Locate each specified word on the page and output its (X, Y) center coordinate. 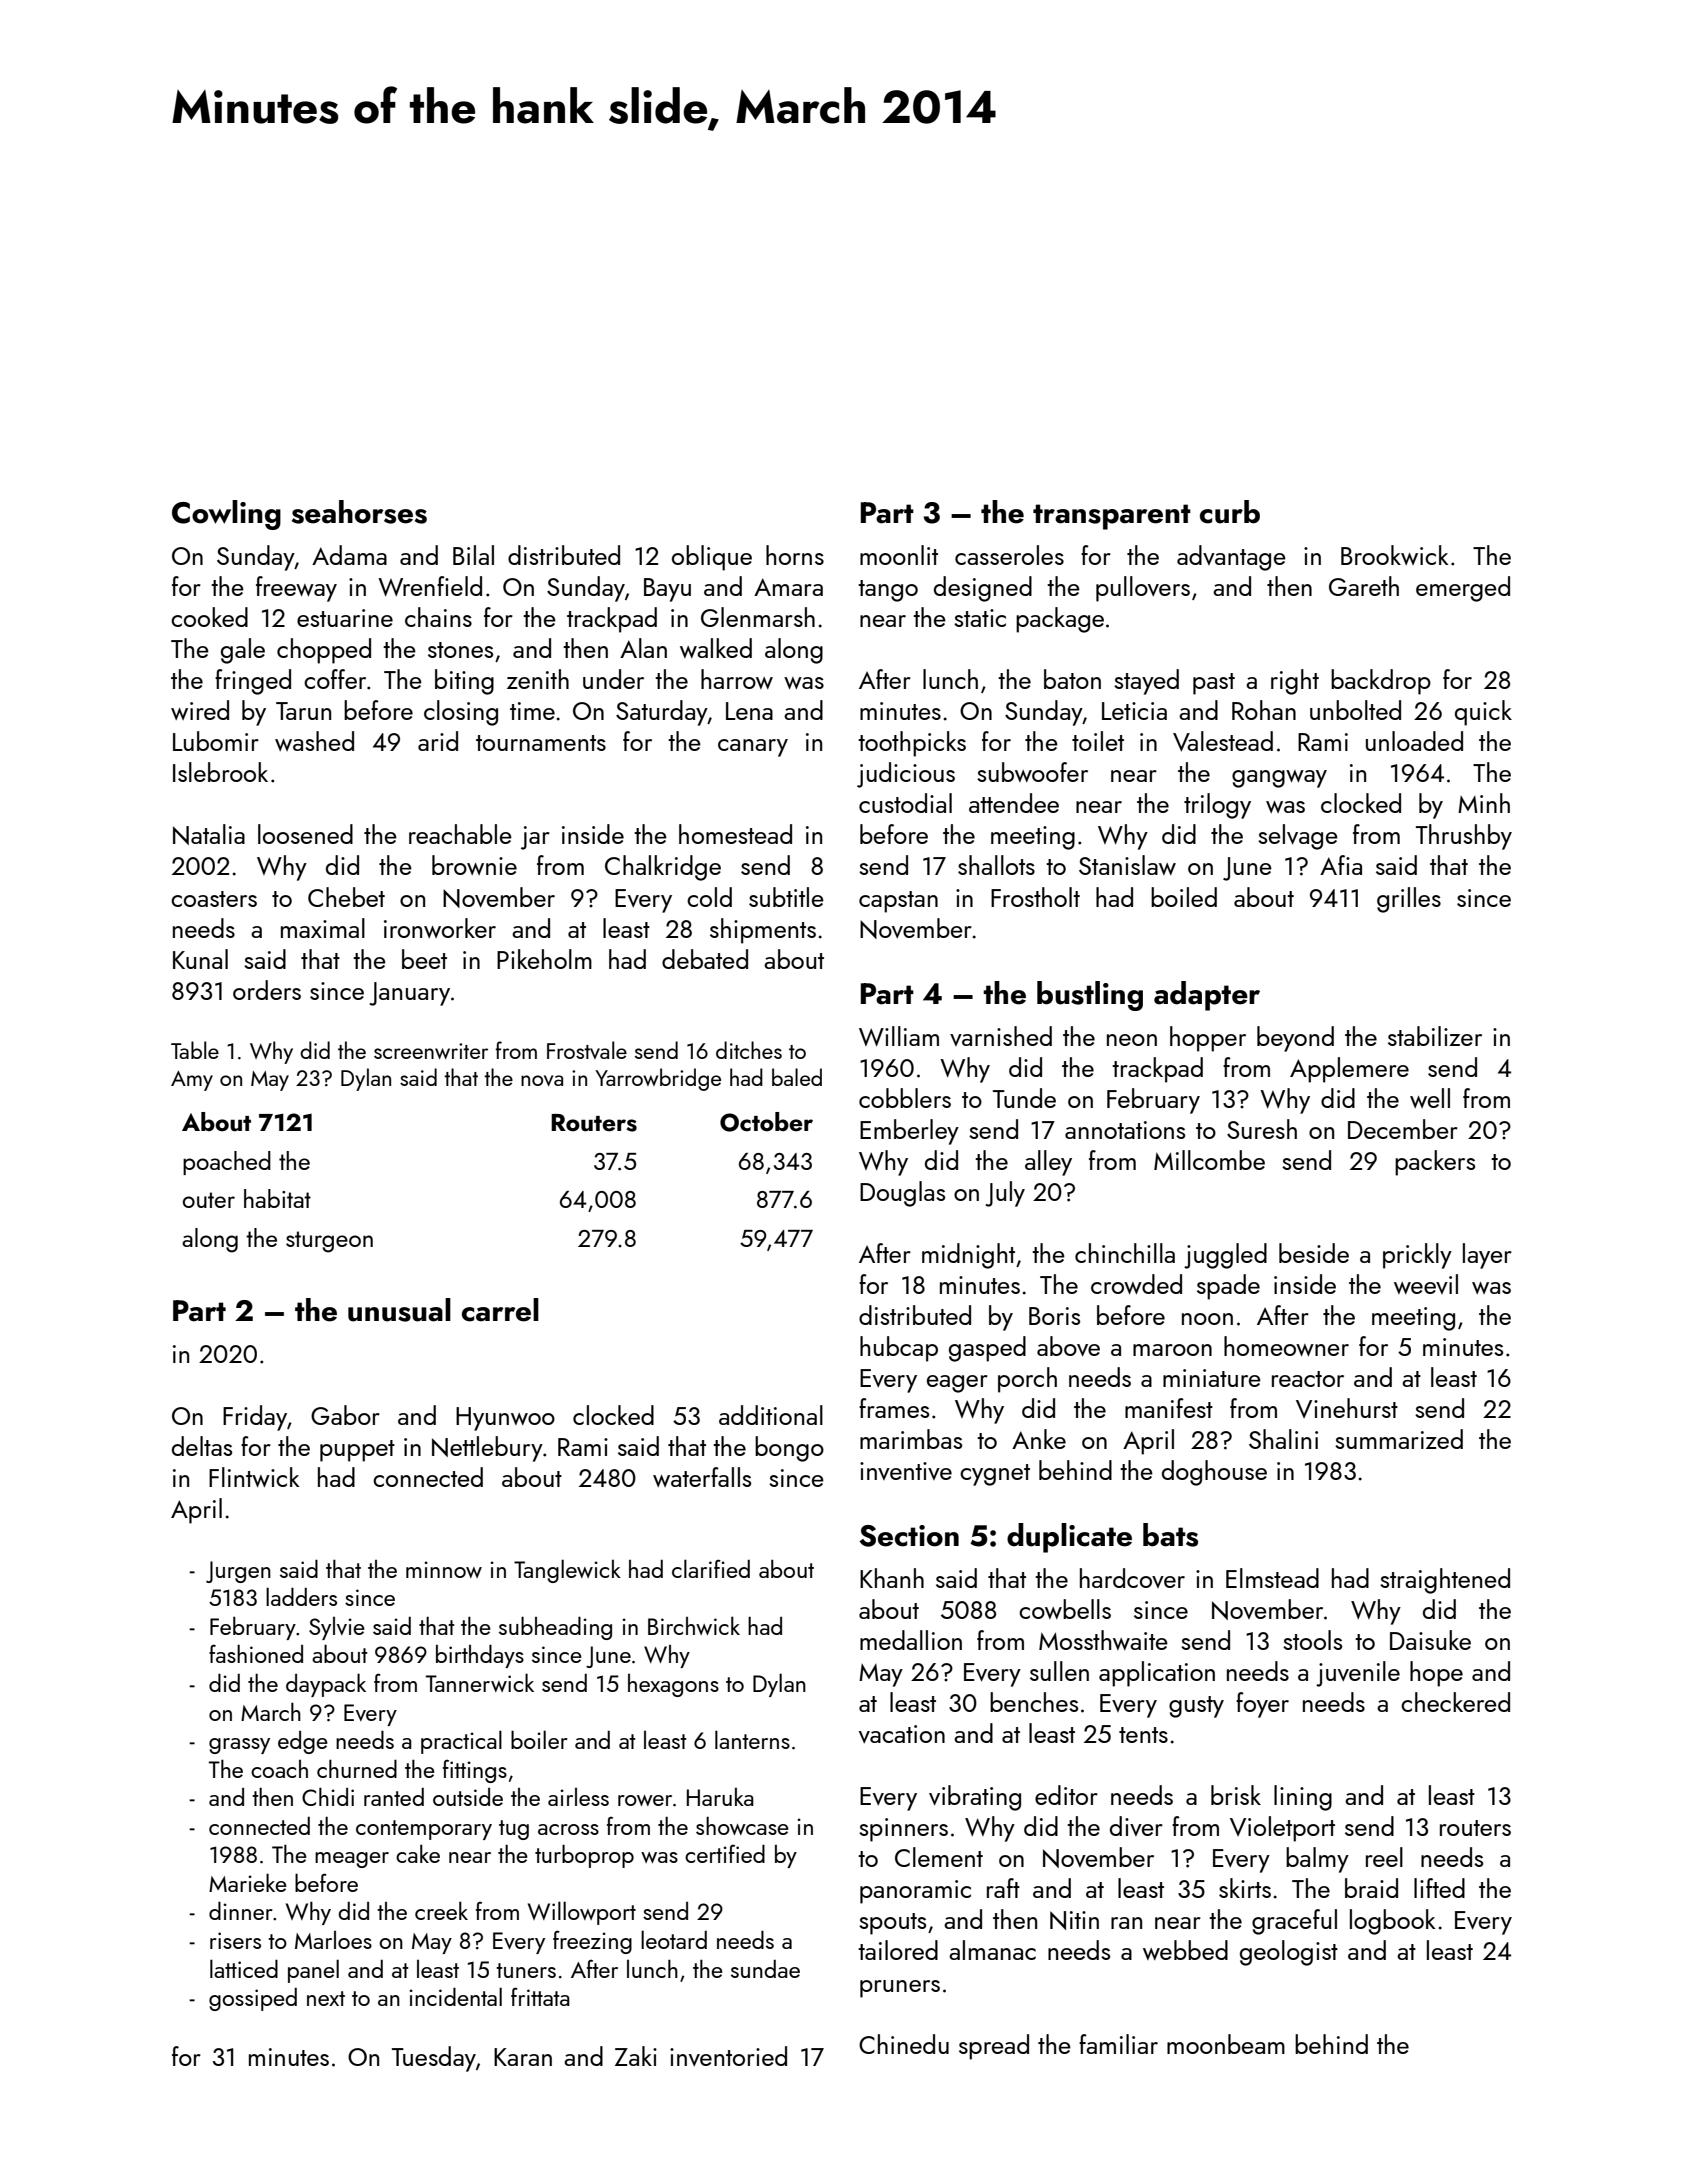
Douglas (902, 1194)
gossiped (253, 1999)
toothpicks (912, 744)
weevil (1426, 1284)
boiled (1184, 897)
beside (1314, 1253)
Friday (255, 1418)
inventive (906, 1471)
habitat (277, 1198)
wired (200, 710)
